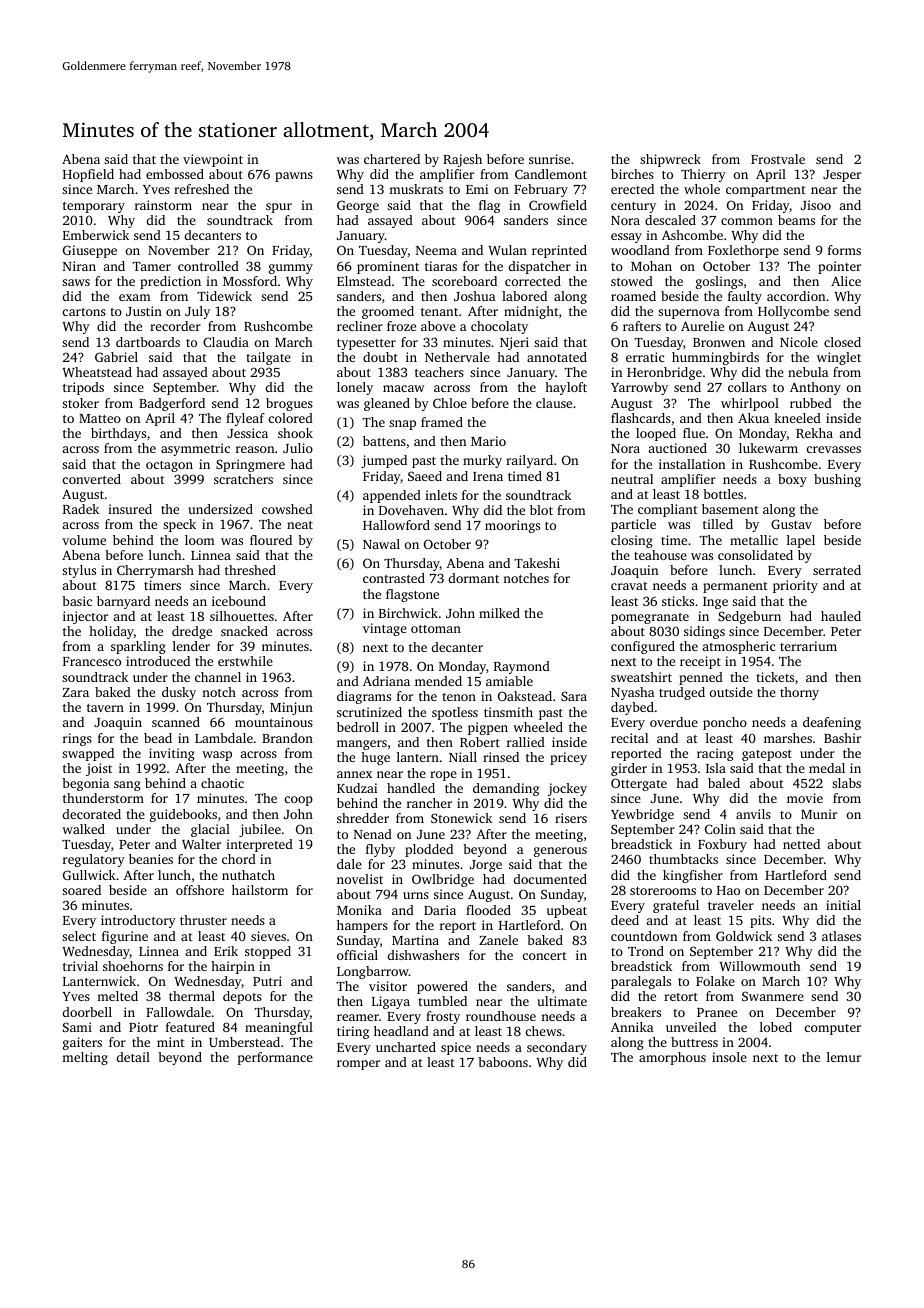 The image size is (924, 1308). I want to click on Rekha, so click(814, 433).
